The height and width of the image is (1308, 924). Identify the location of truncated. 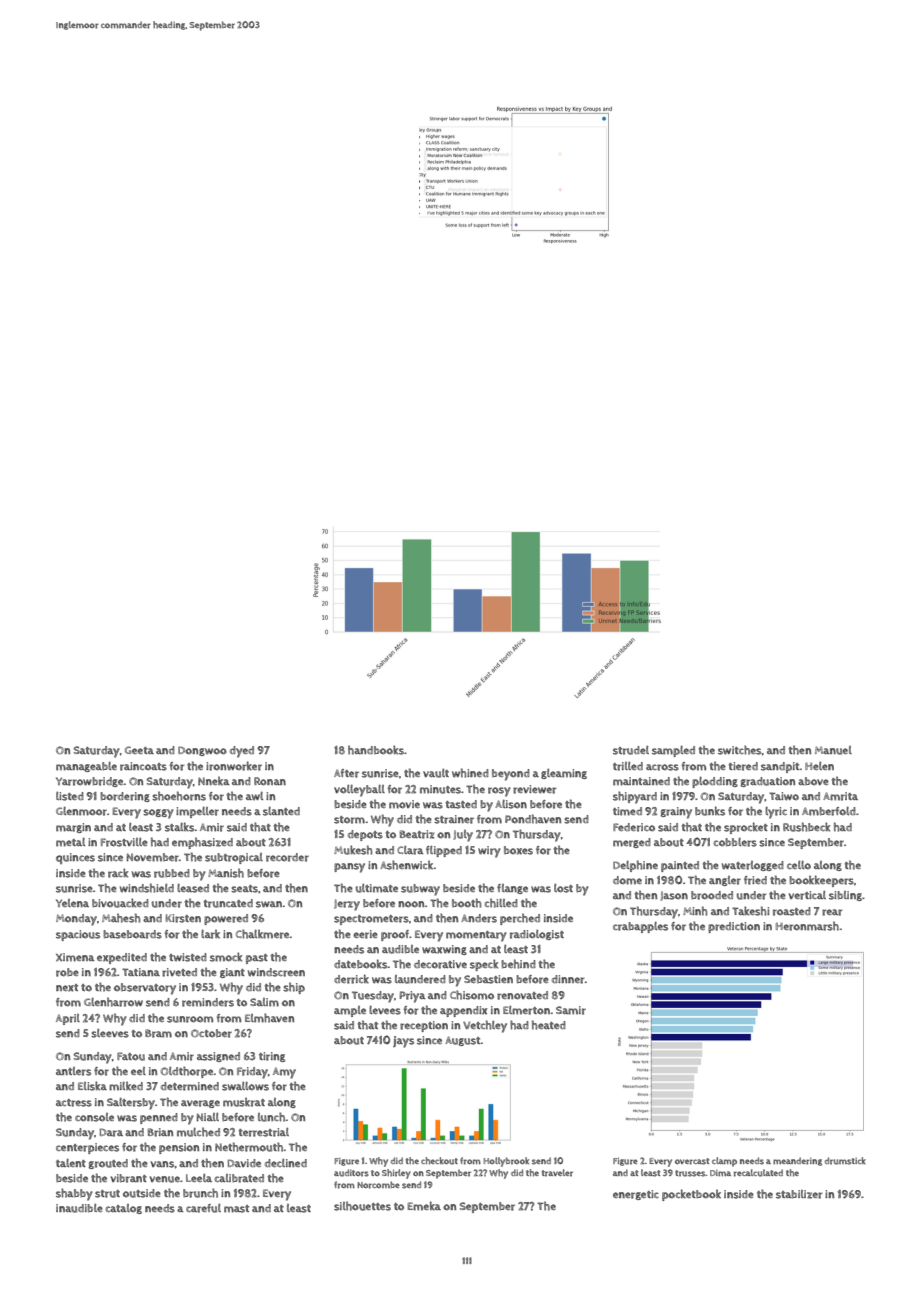
(228, 903).
